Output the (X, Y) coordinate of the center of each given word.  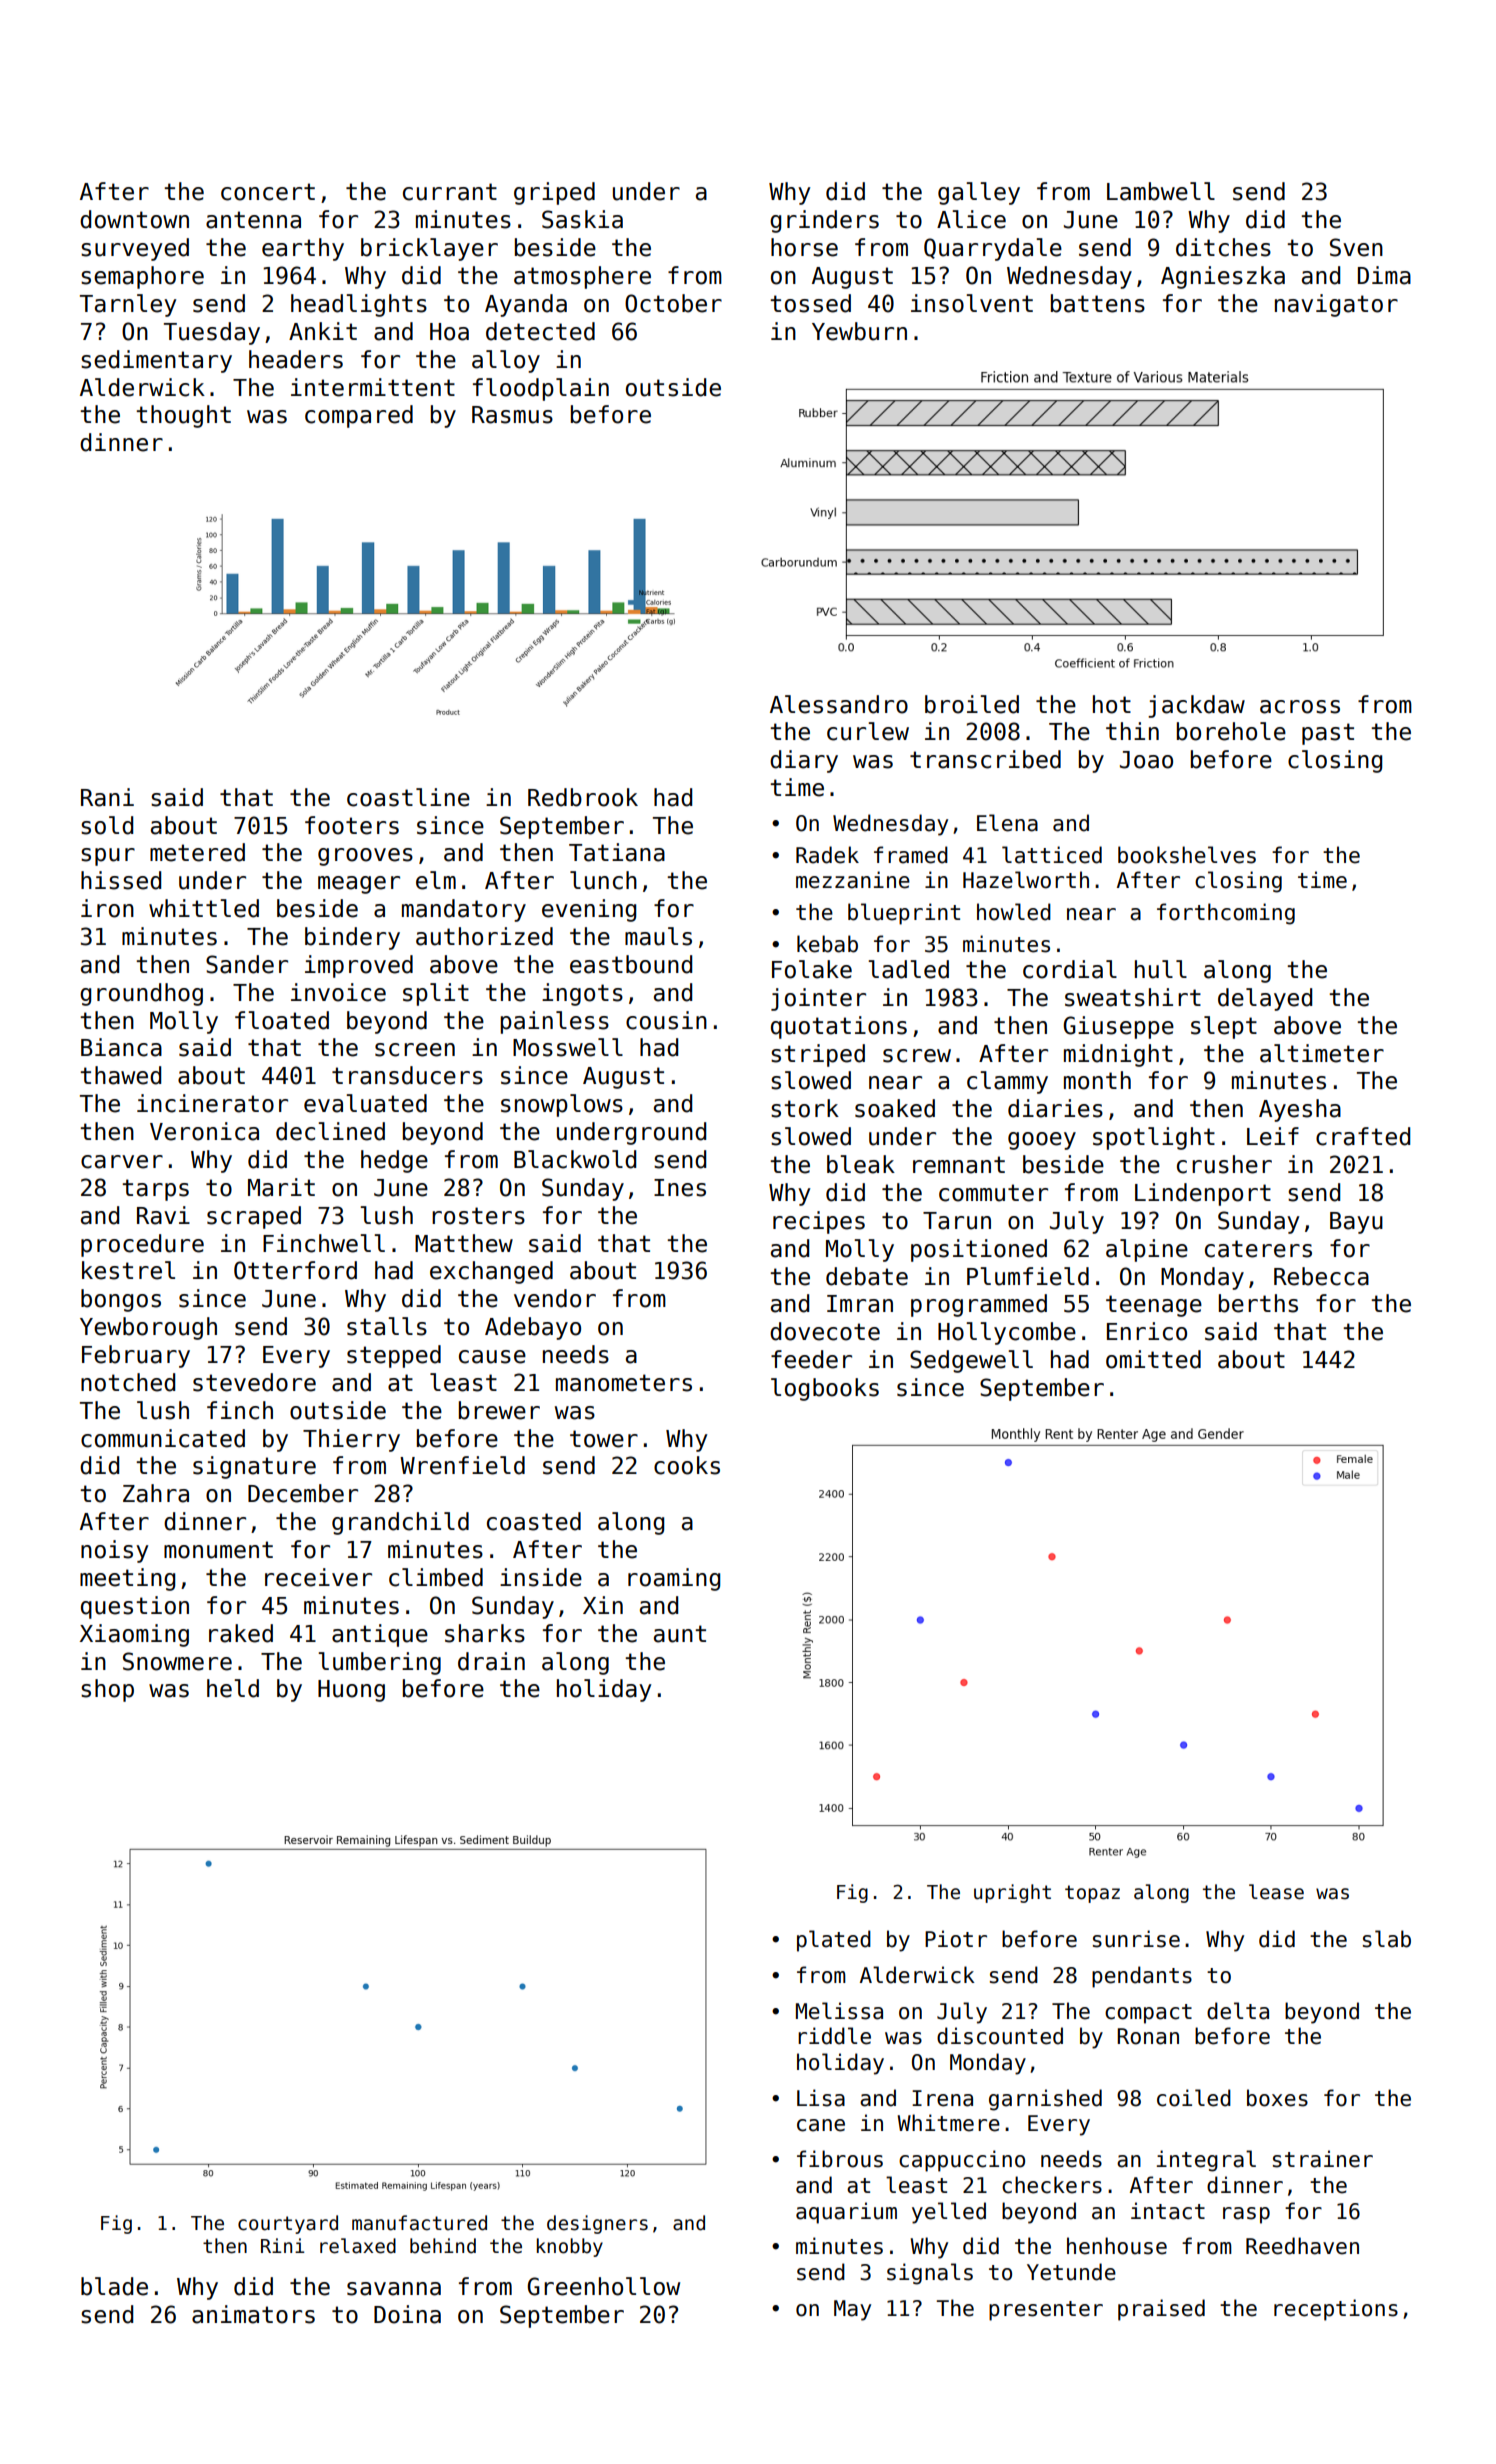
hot (1112, 704)
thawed (120, 1075)
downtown (134, 219)
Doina (407, 2314)
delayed (1265, 999)
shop (107, 1690)
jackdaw (1196, 706)
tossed (810, 303)
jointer (818, 999)
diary (804, 761)
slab (1387, 1939)
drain (491, 1661)
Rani (107, 797)
